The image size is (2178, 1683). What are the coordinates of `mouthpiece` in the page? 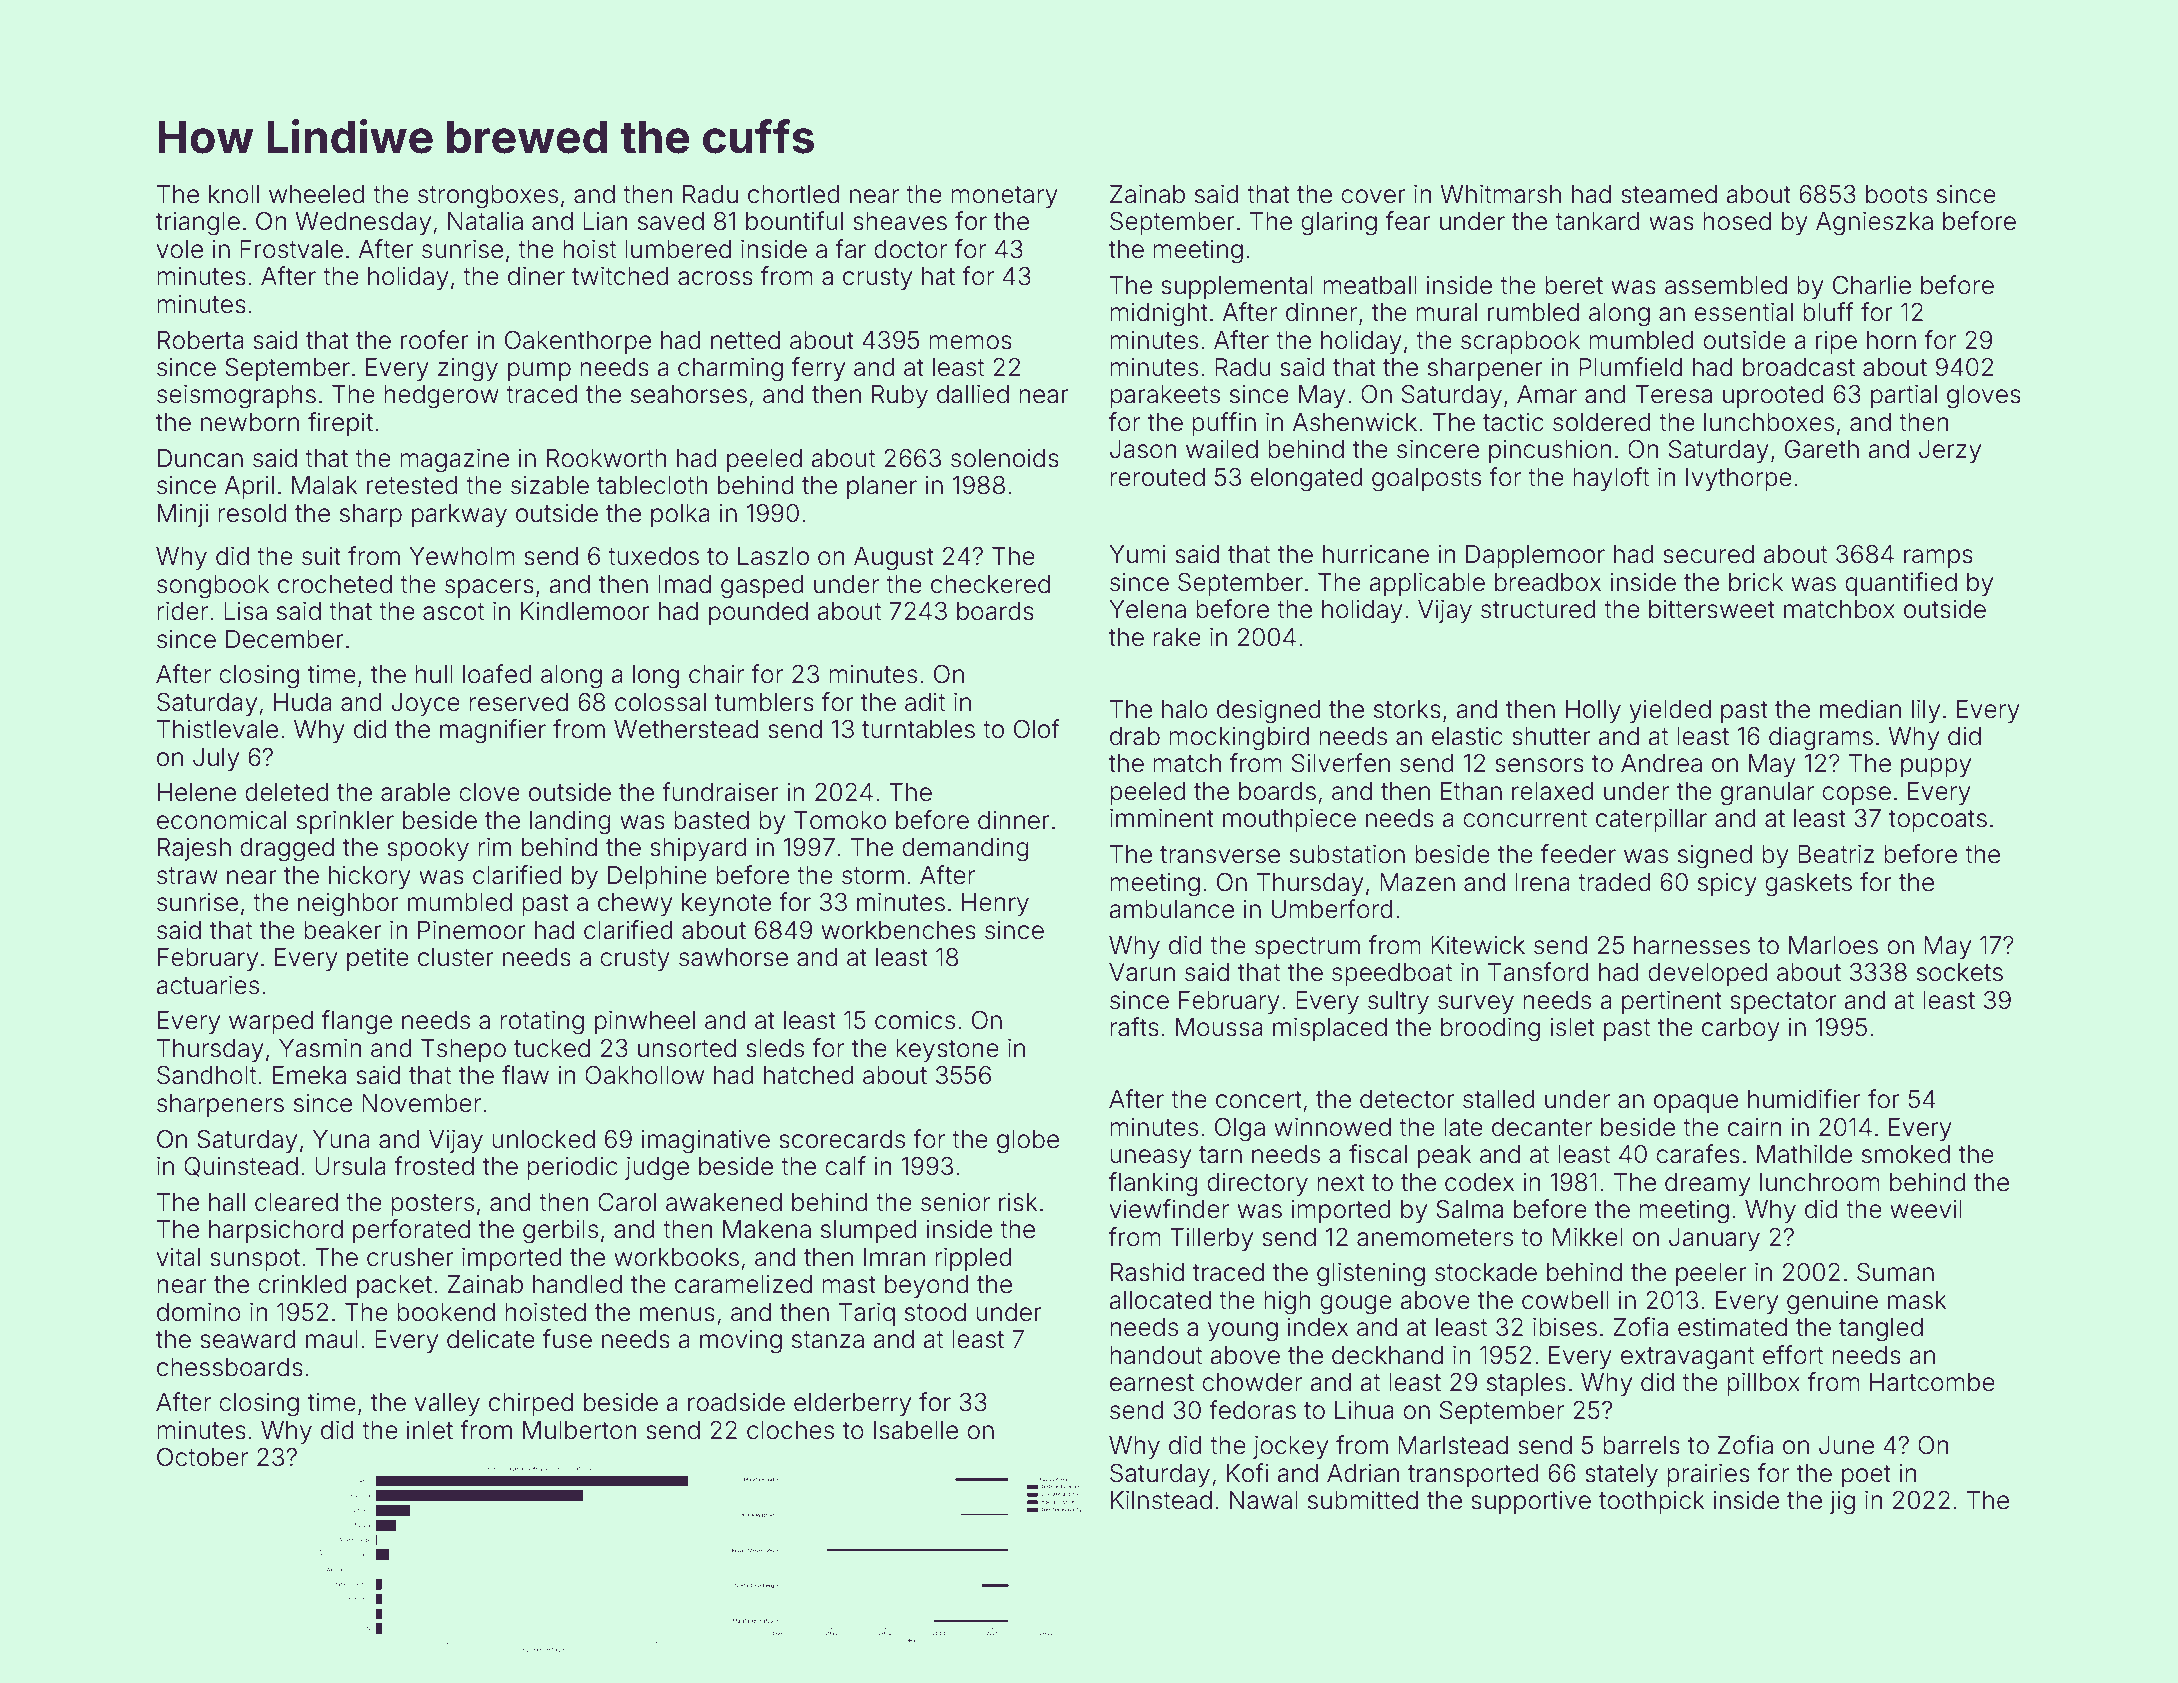 It's located at (1289, 820).
